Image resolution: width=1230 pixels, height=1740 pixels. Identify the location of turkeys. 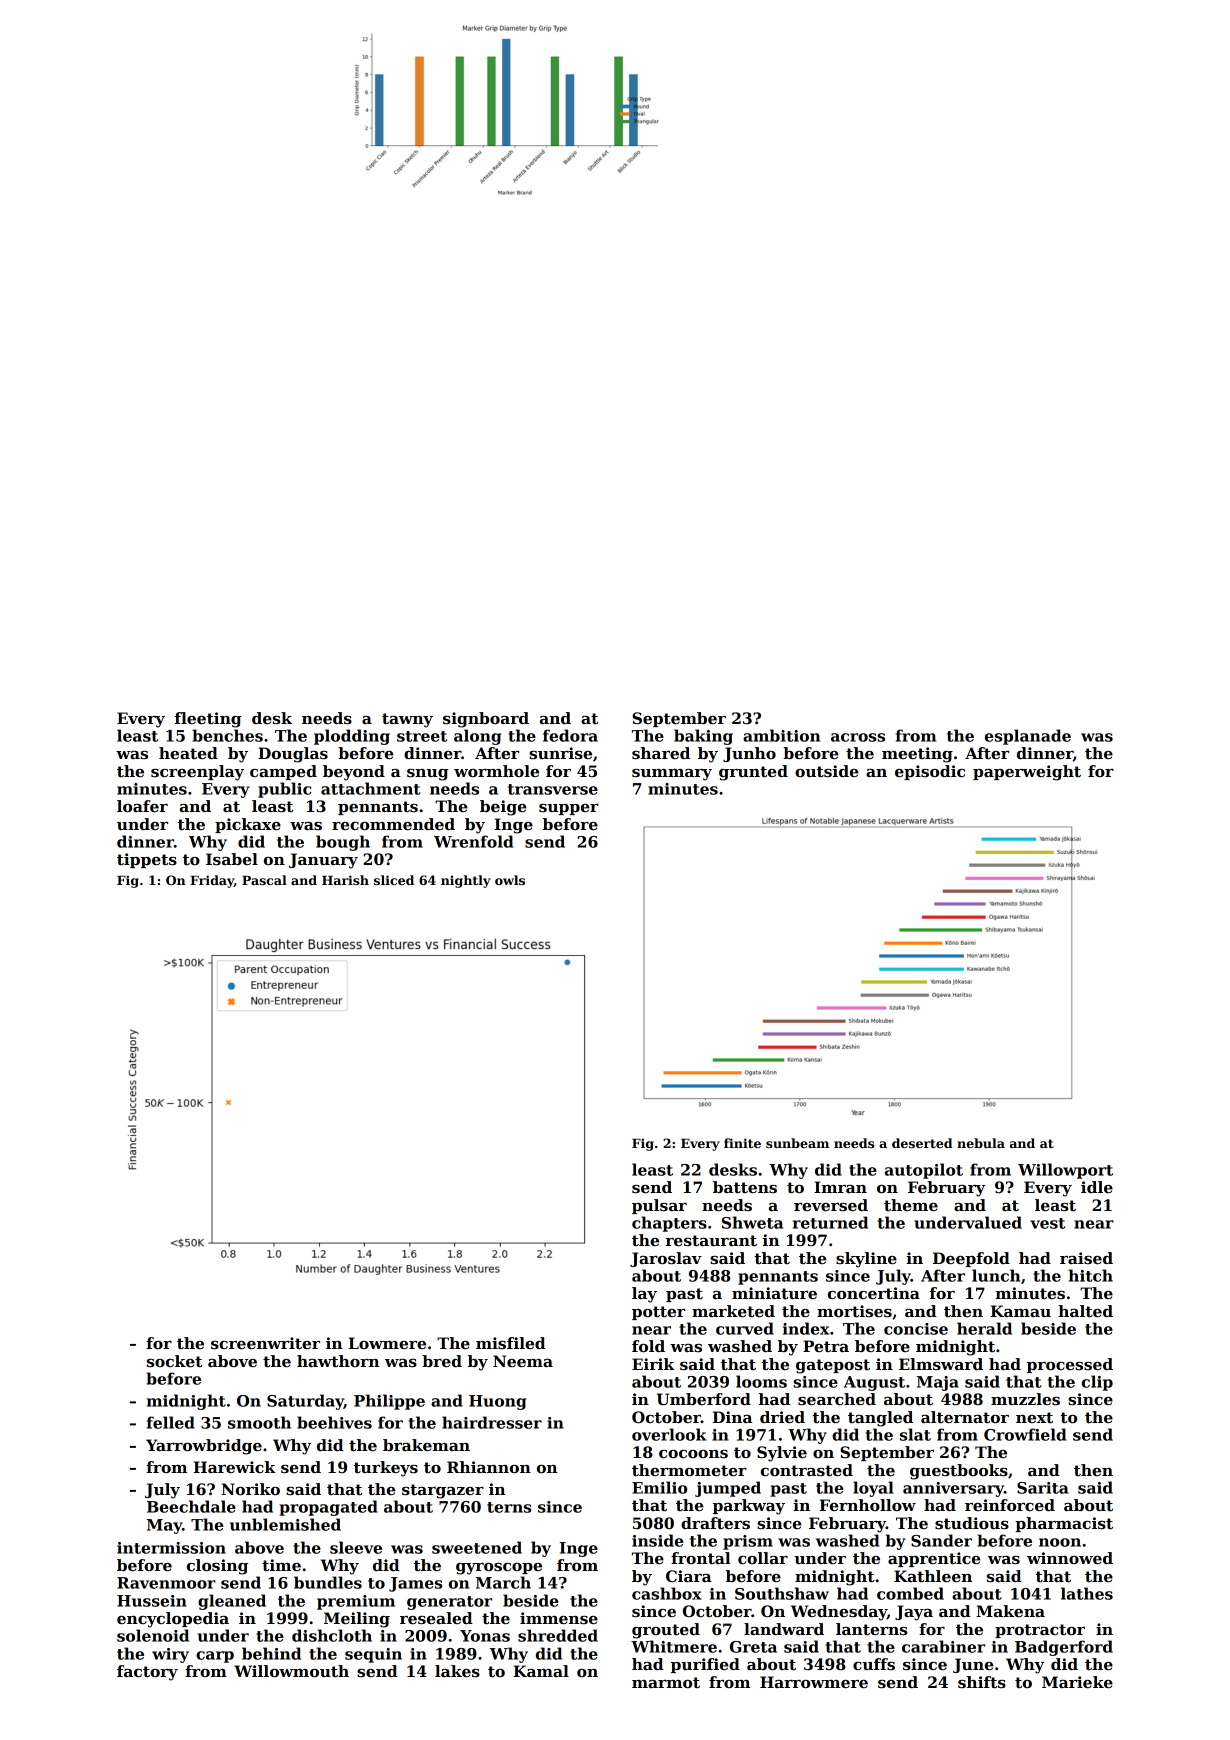
(386, 1469).
